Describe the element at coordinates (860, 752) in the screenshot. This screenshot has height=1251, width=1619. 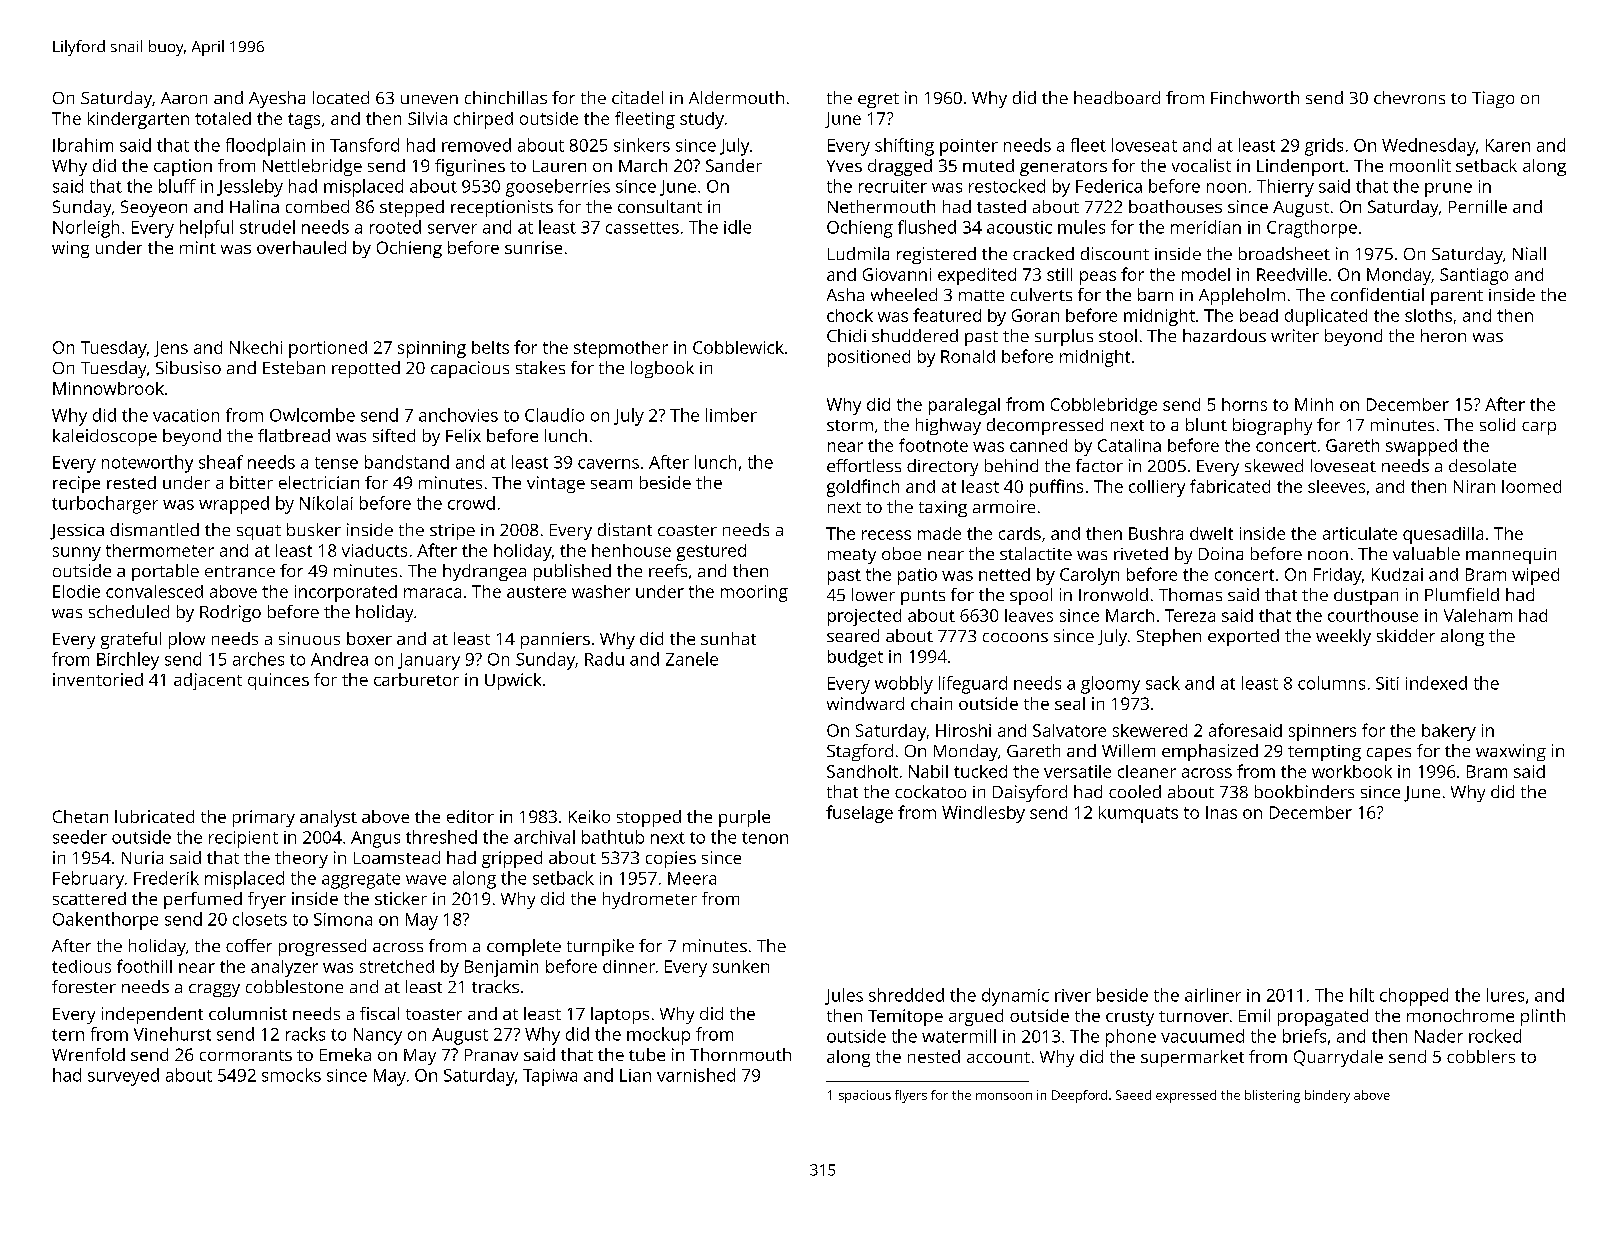
I see `Stagford` at that location.
